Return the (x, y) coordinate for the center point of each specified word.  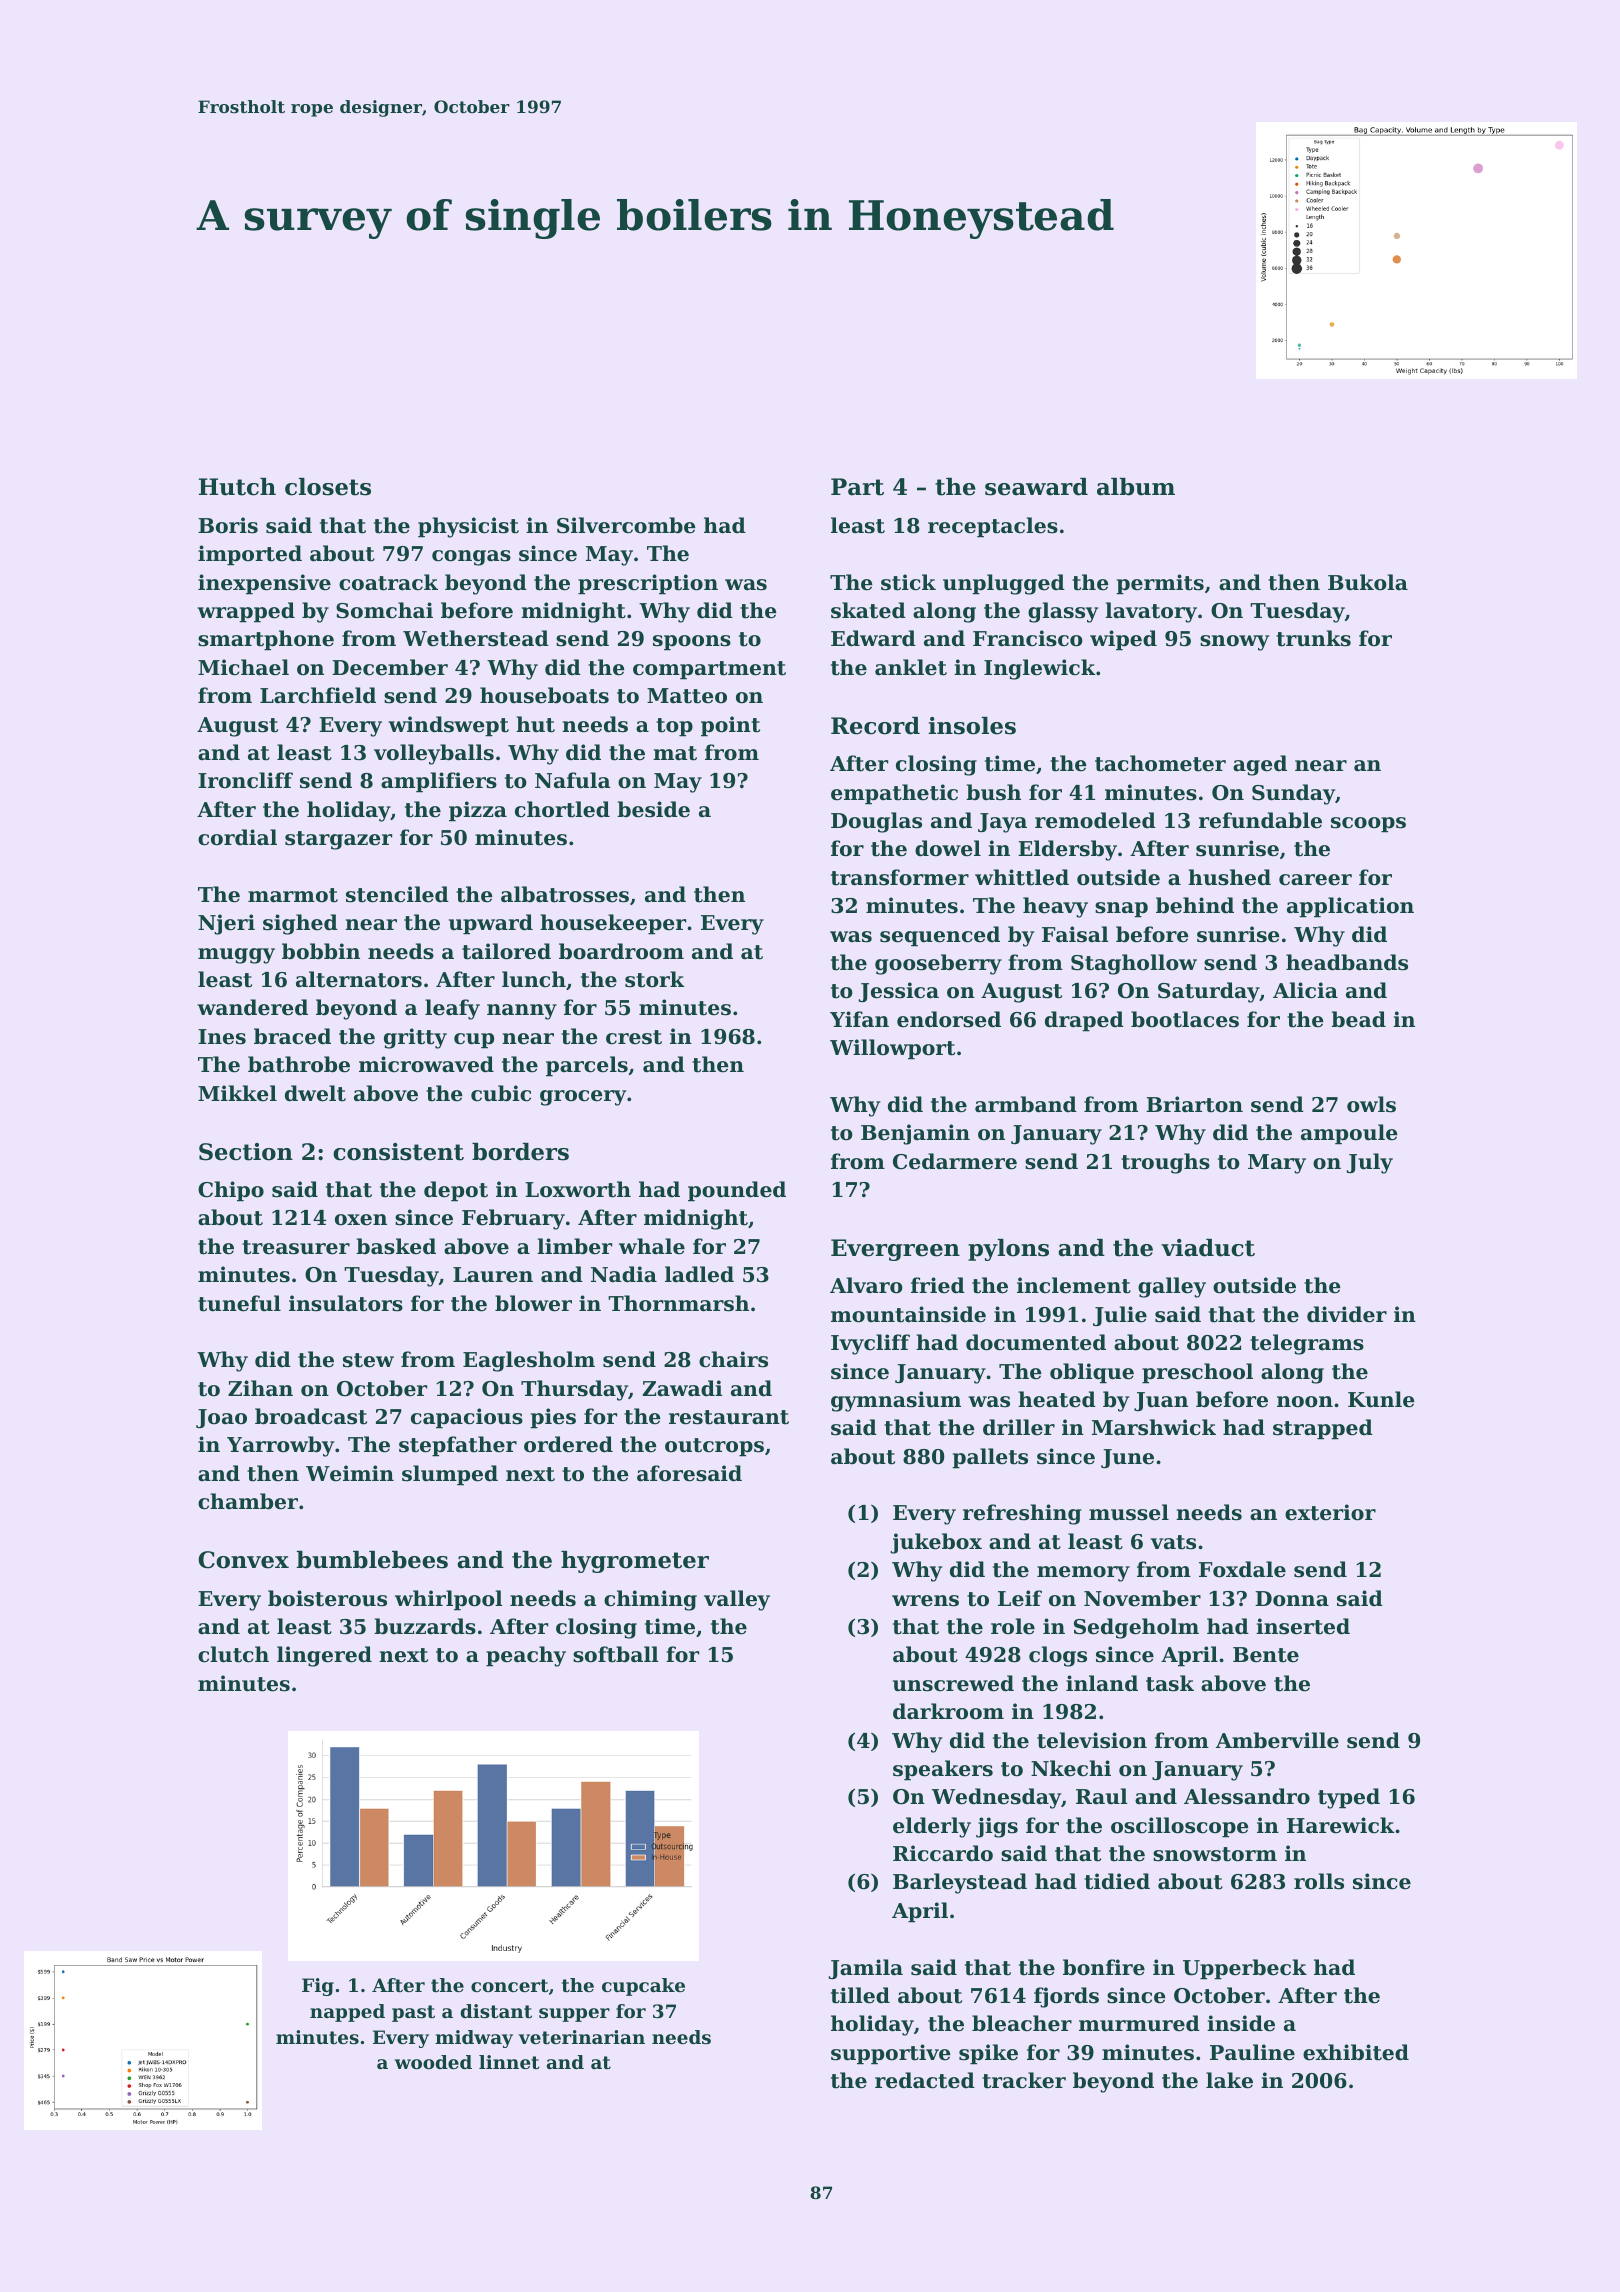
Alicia (1305, 990)
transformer (900, 877)
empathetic (894, 794)
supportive (891, 2054)
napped (347, 2013)
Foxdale (1242, 1569)
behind (1195, 905)
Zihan (260, 1388)
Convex (243, 1560)
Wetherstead (476, 638)
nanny (522, 1012)
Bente (1266, 1655)
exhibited (1356, 2052)
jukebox (936, 1543)
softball (615, 1654)
